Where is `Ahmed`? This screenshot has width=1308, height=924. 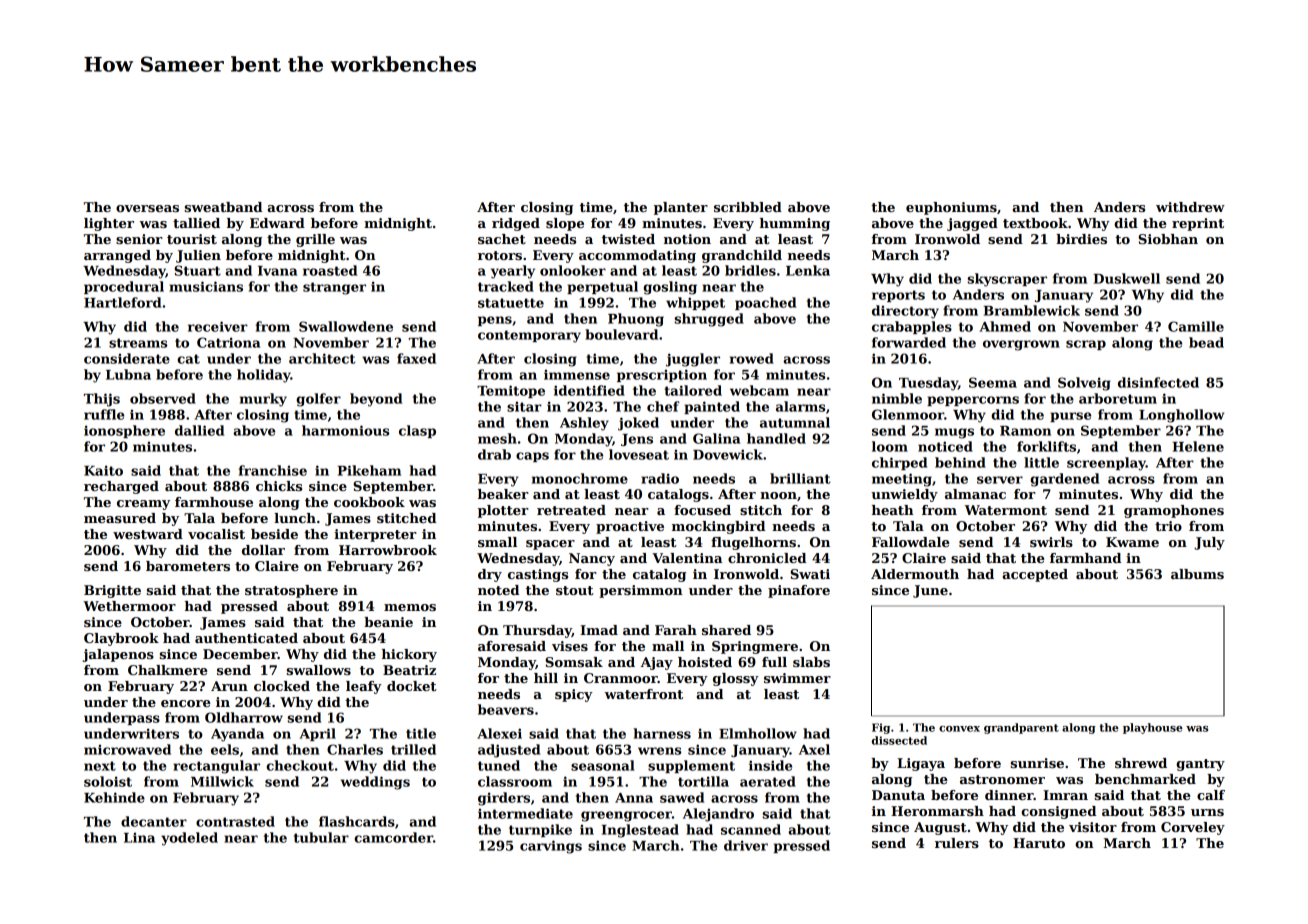 Ahmed is located at coordinates (1005, 326).
